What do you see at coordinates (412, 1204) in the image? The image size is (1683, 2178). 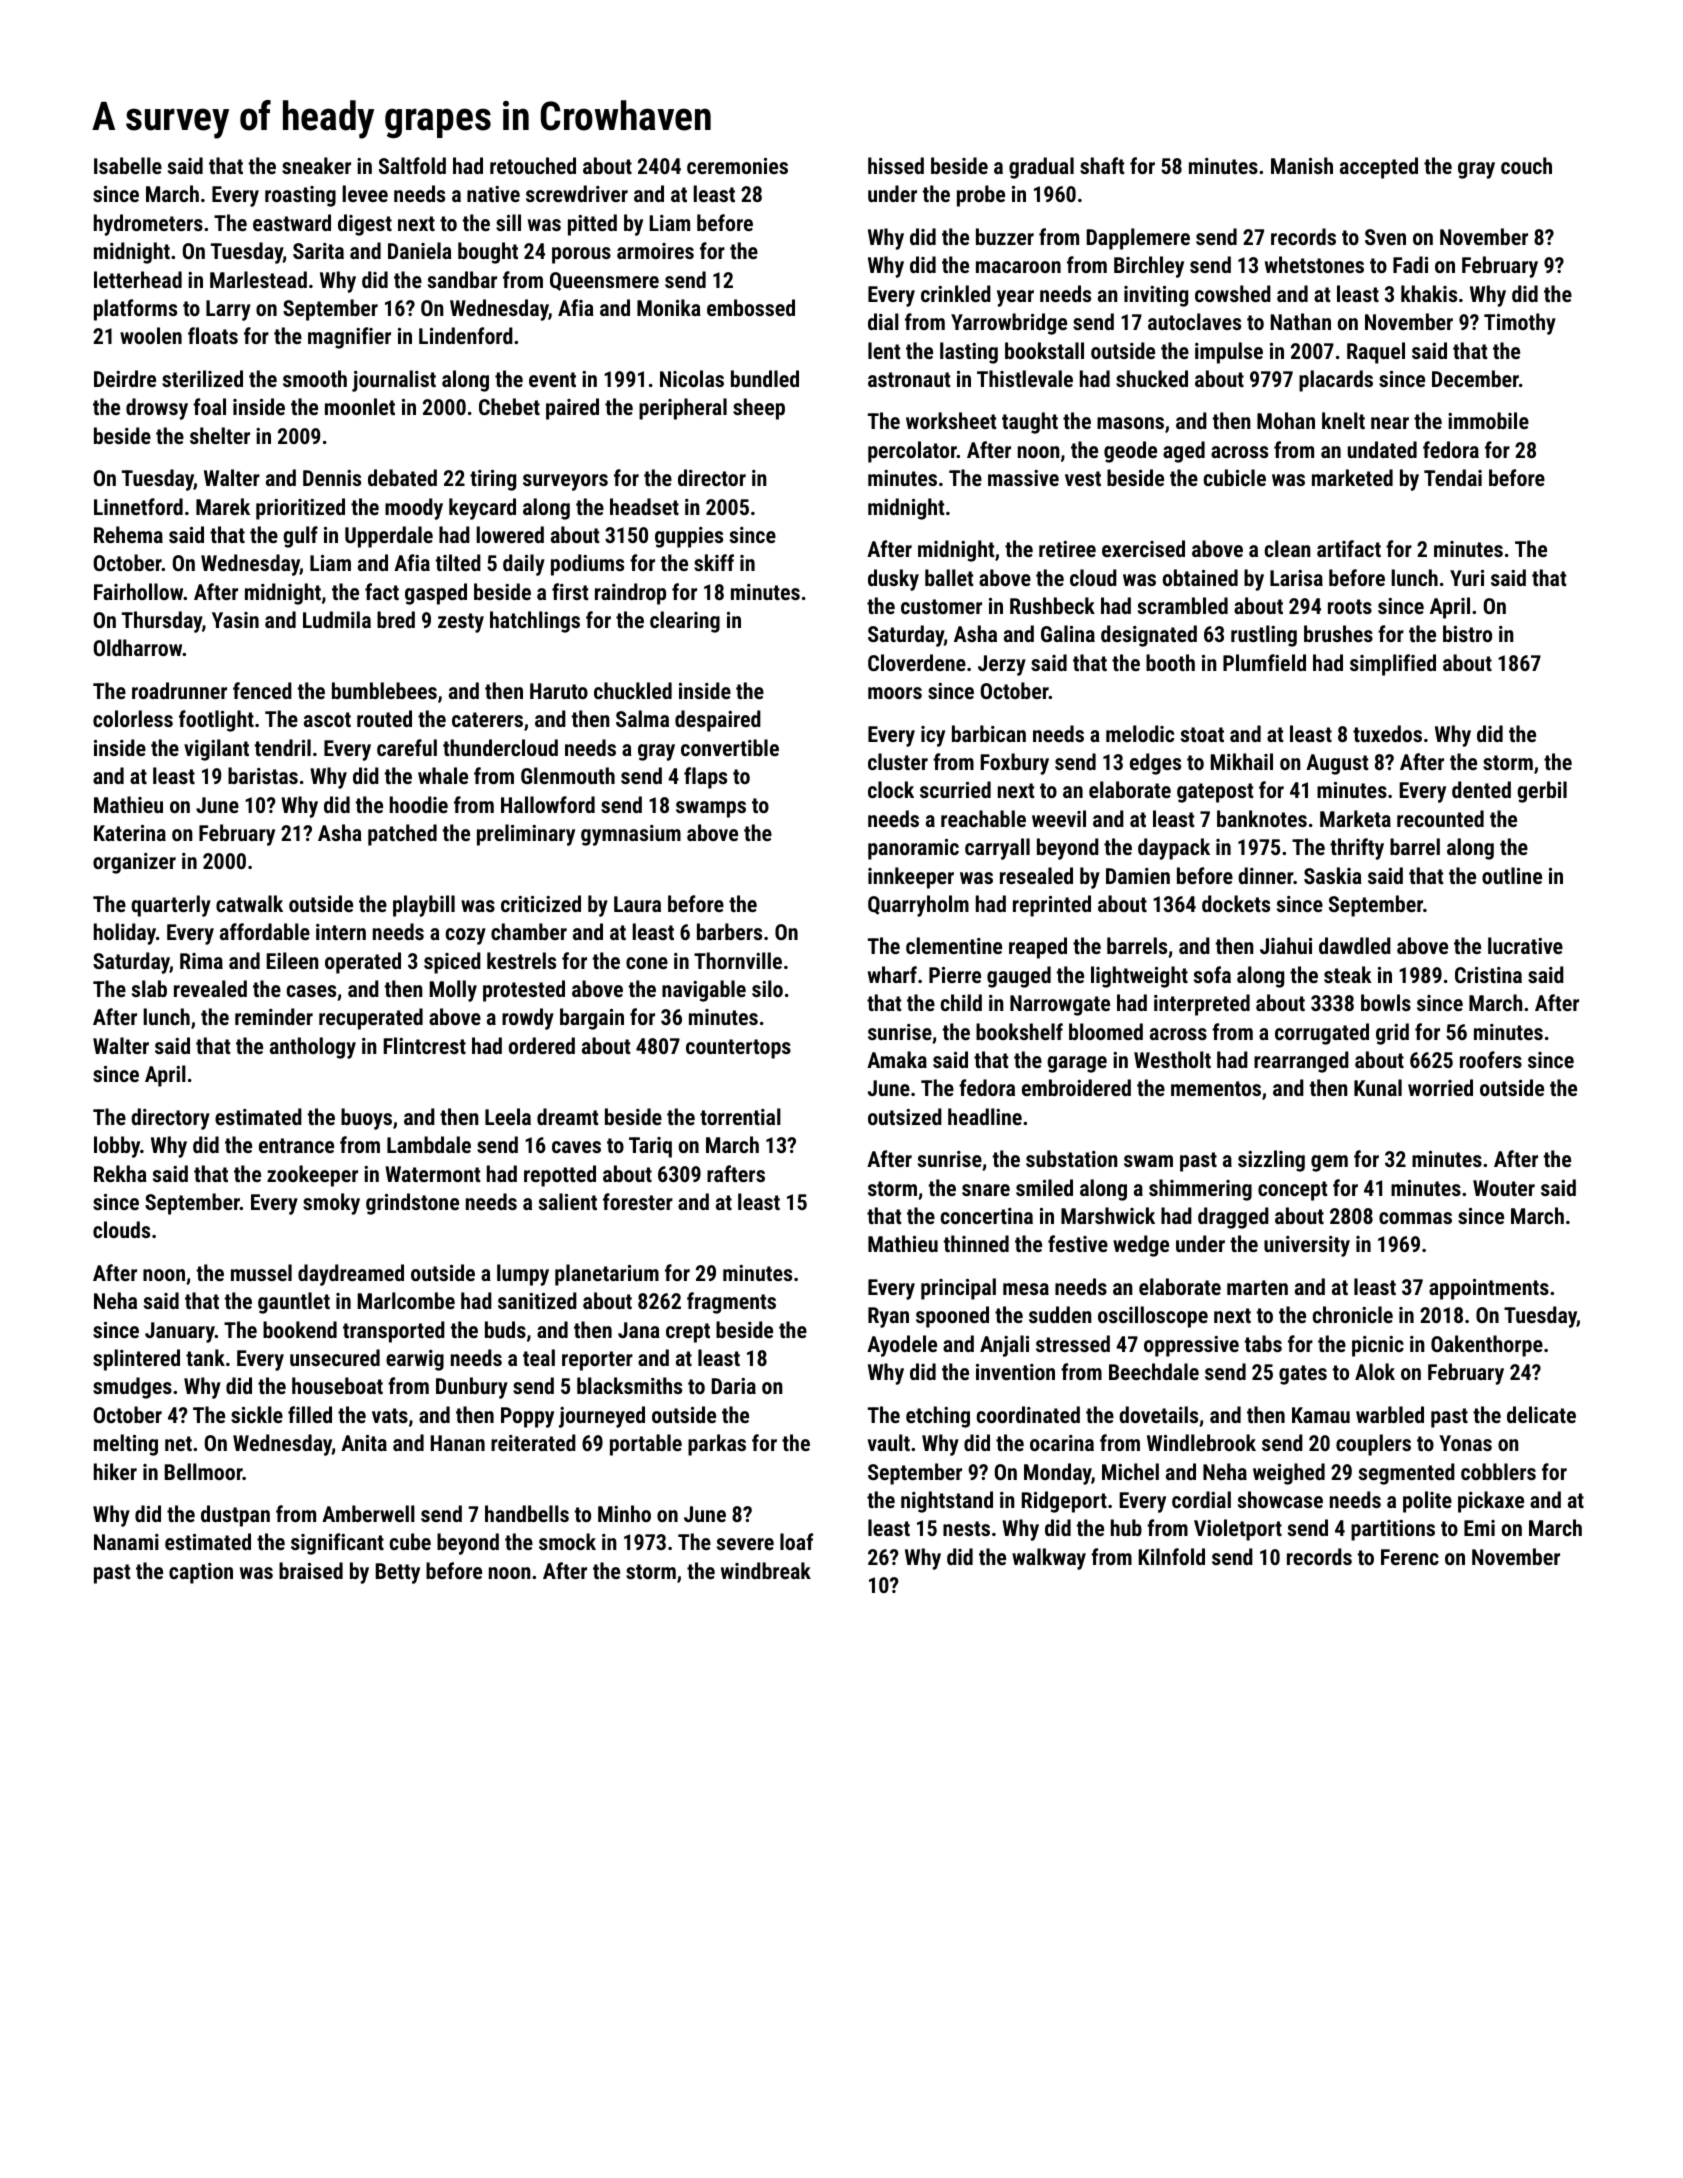 I see `grindstone` at bounding box center [412, 1204].
